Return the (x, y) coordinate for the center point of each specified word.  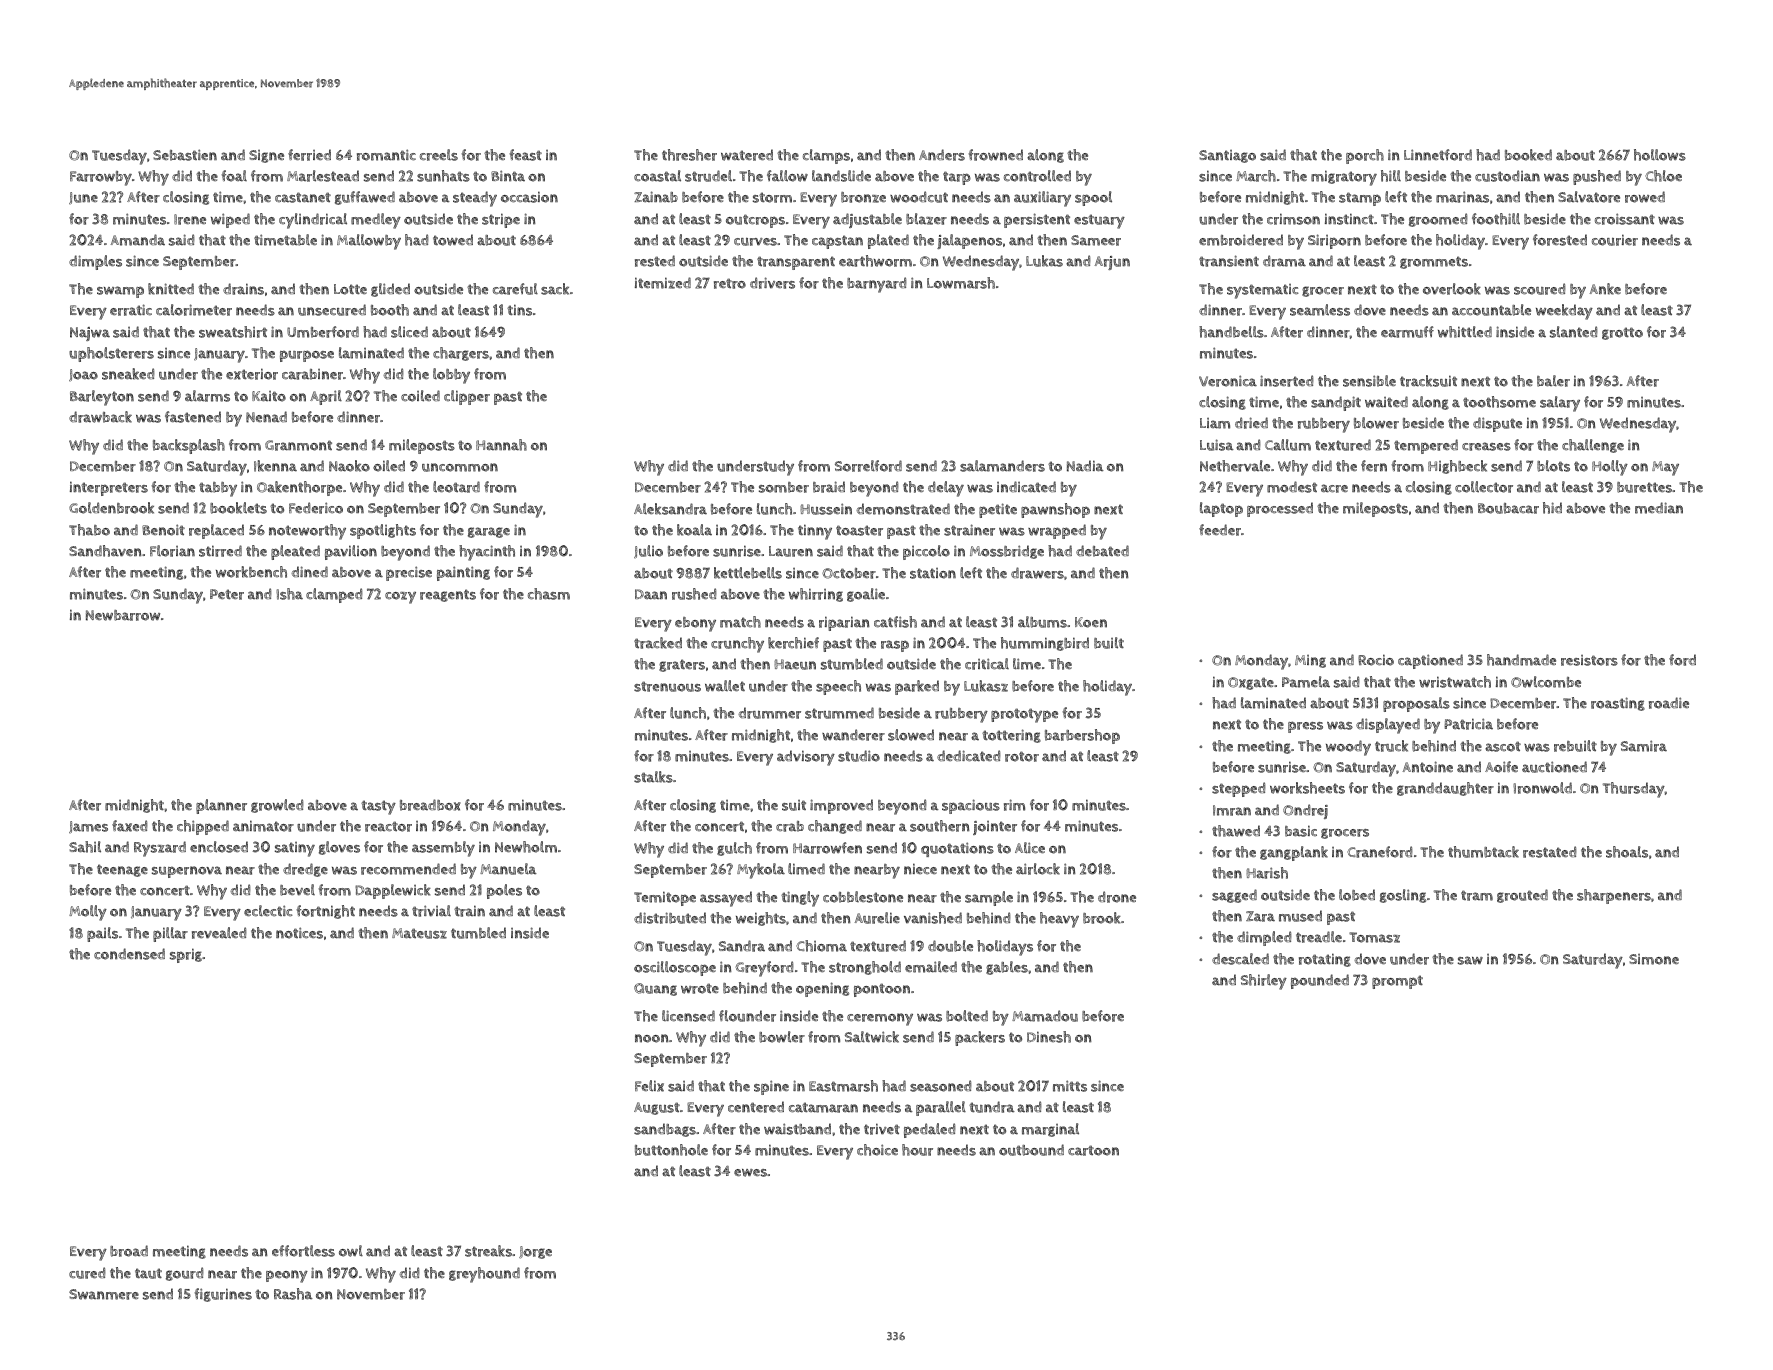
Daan (651, 594)
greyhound (484, 1275)
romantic (386, 155)
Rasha (293, 1294)
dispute (1497, 424)
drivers (772, 283)
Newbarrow (123, 615)
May (1665, 468)
